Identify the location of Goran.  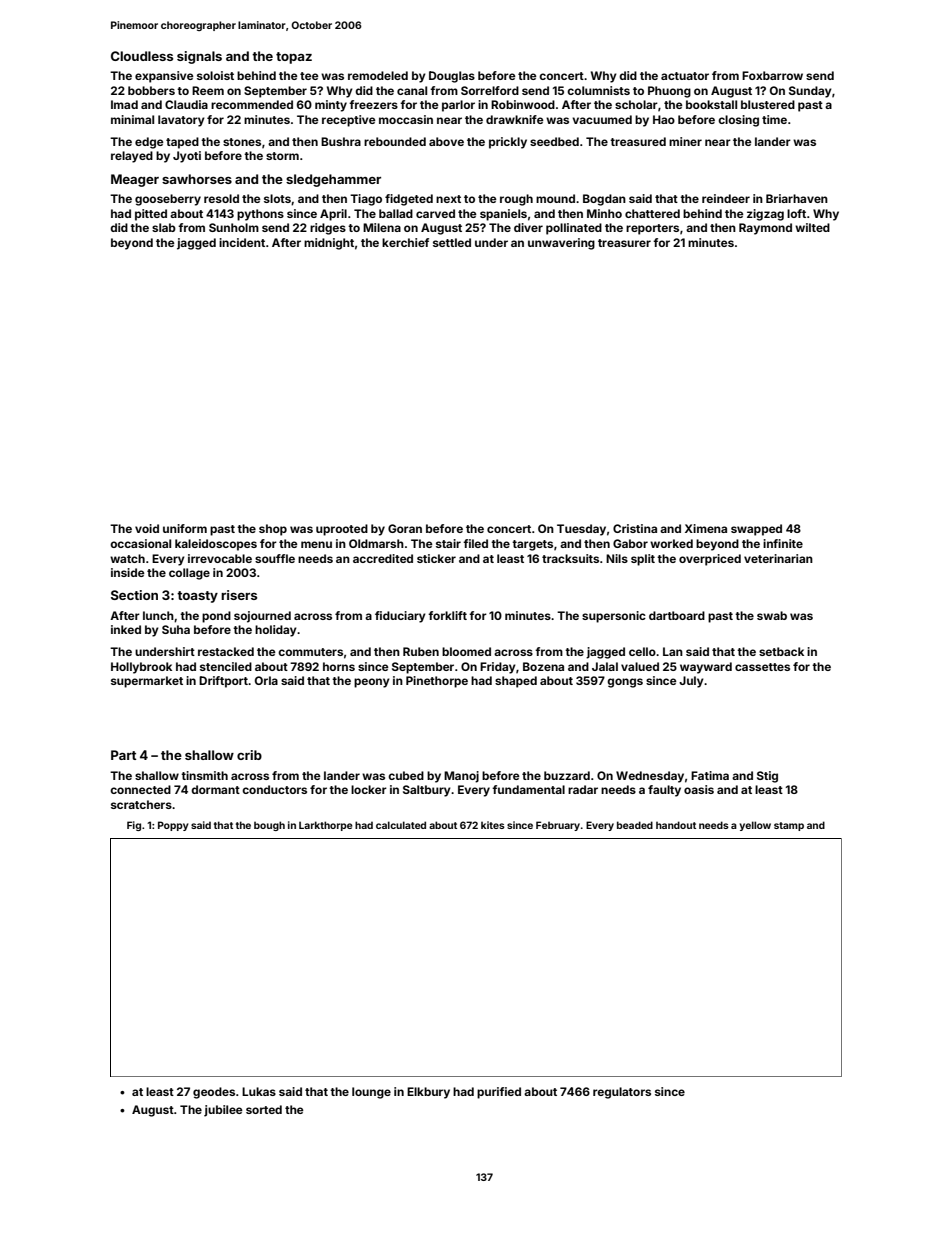
(405, 528).
